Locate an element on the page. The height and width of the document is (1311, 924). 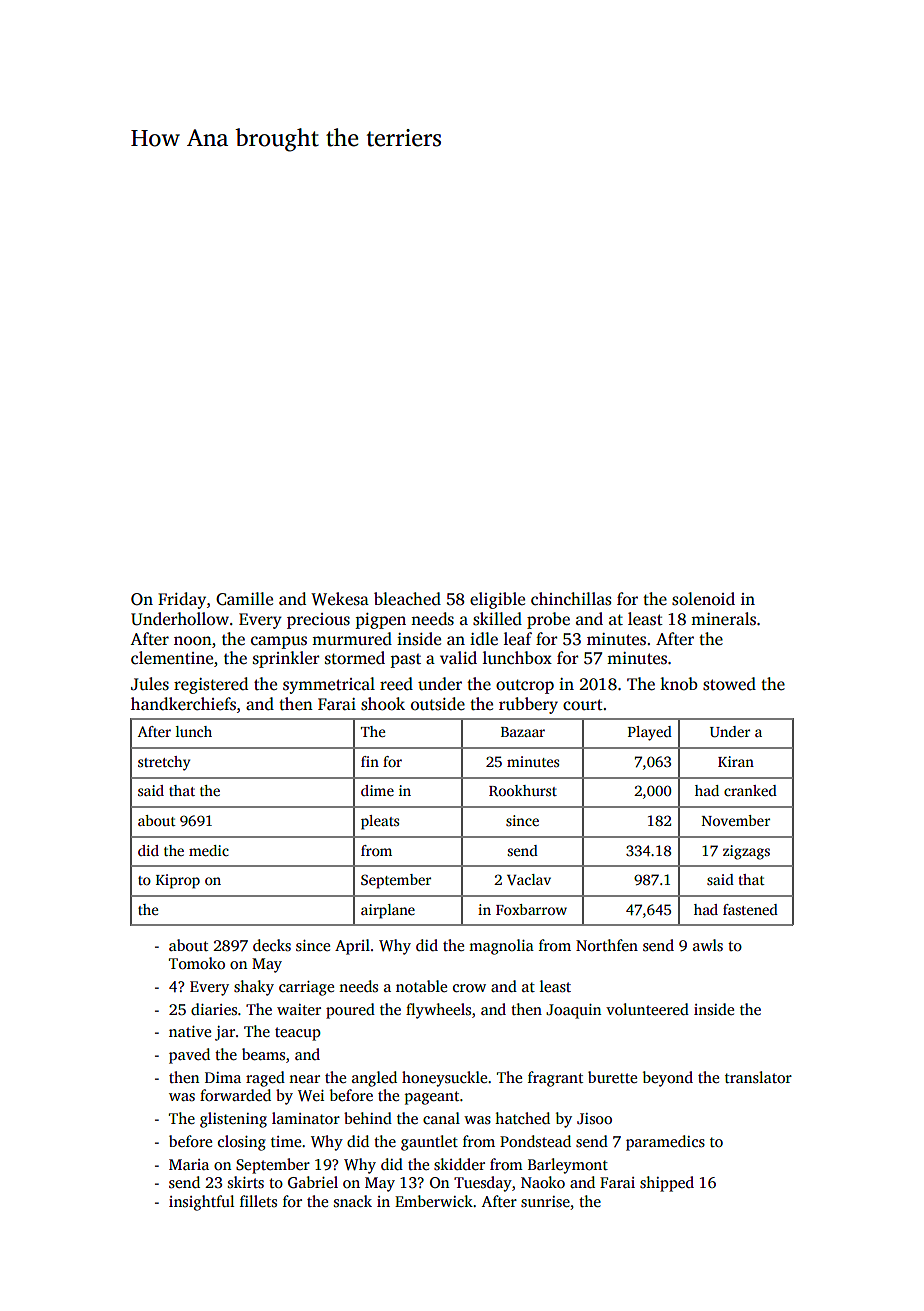
Friday is located at coordinates (182, 600).
